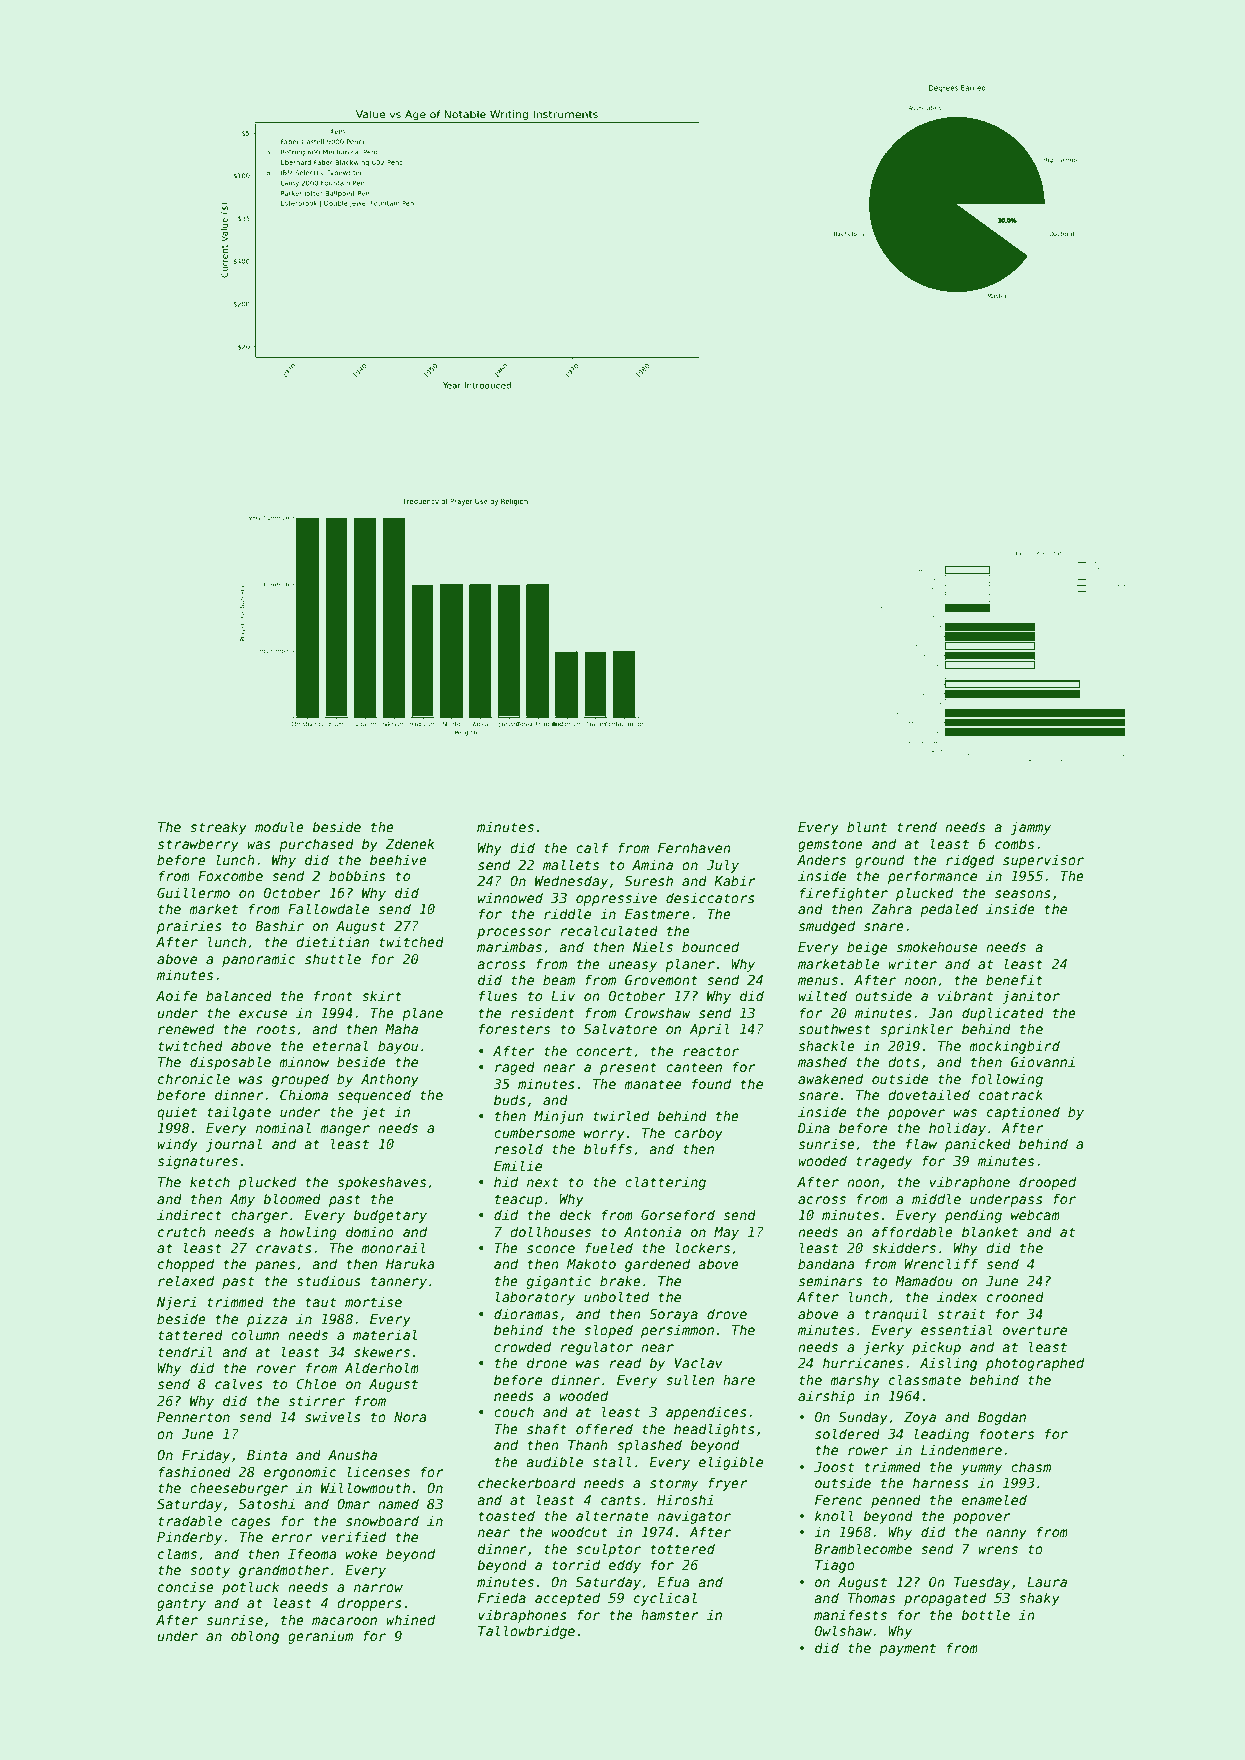 This screenshot has height=1760, width=1245. I want to click on tattered, so click(190, 1334).
